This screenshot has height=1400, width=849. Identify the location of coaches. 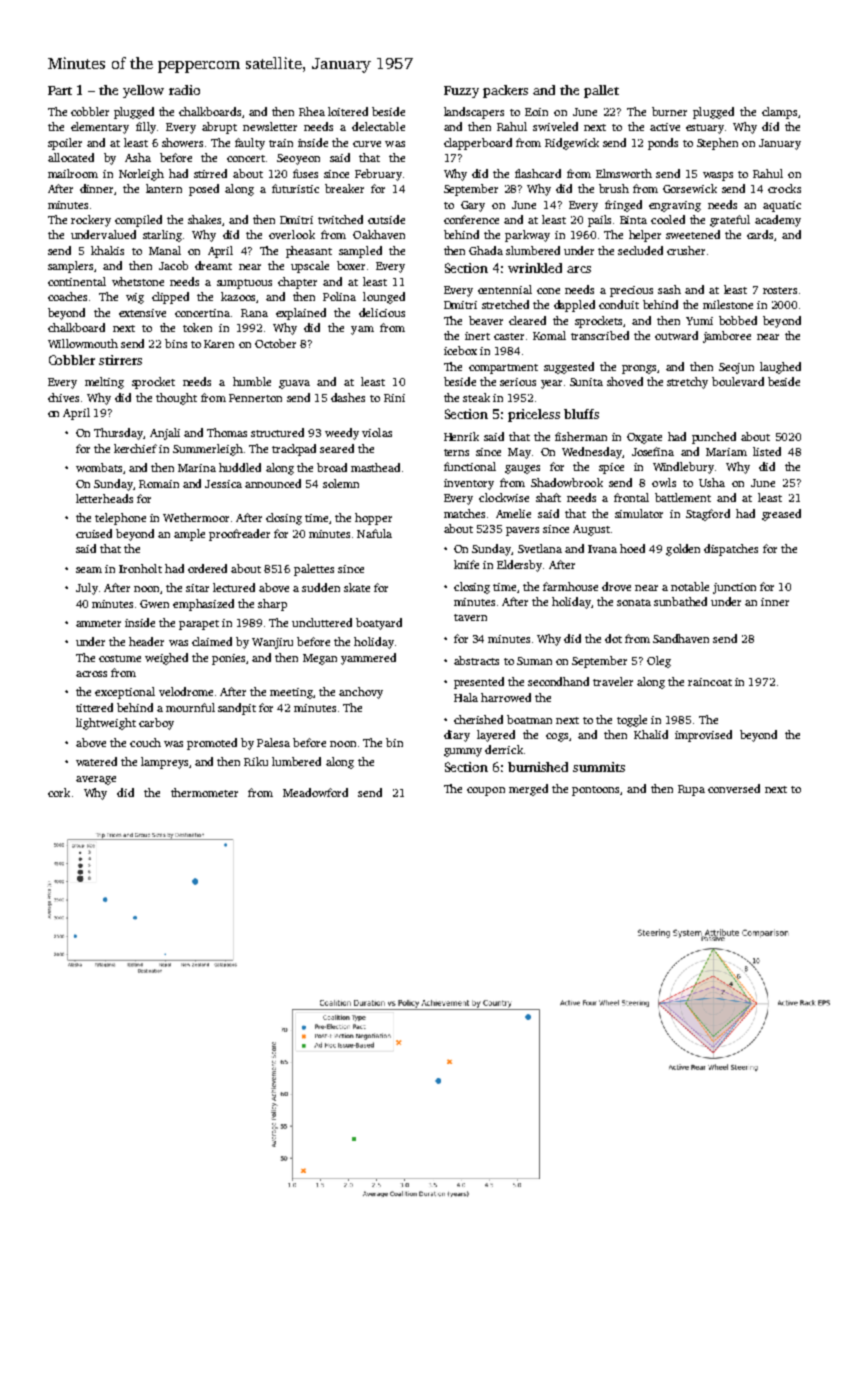
(67, 296).
